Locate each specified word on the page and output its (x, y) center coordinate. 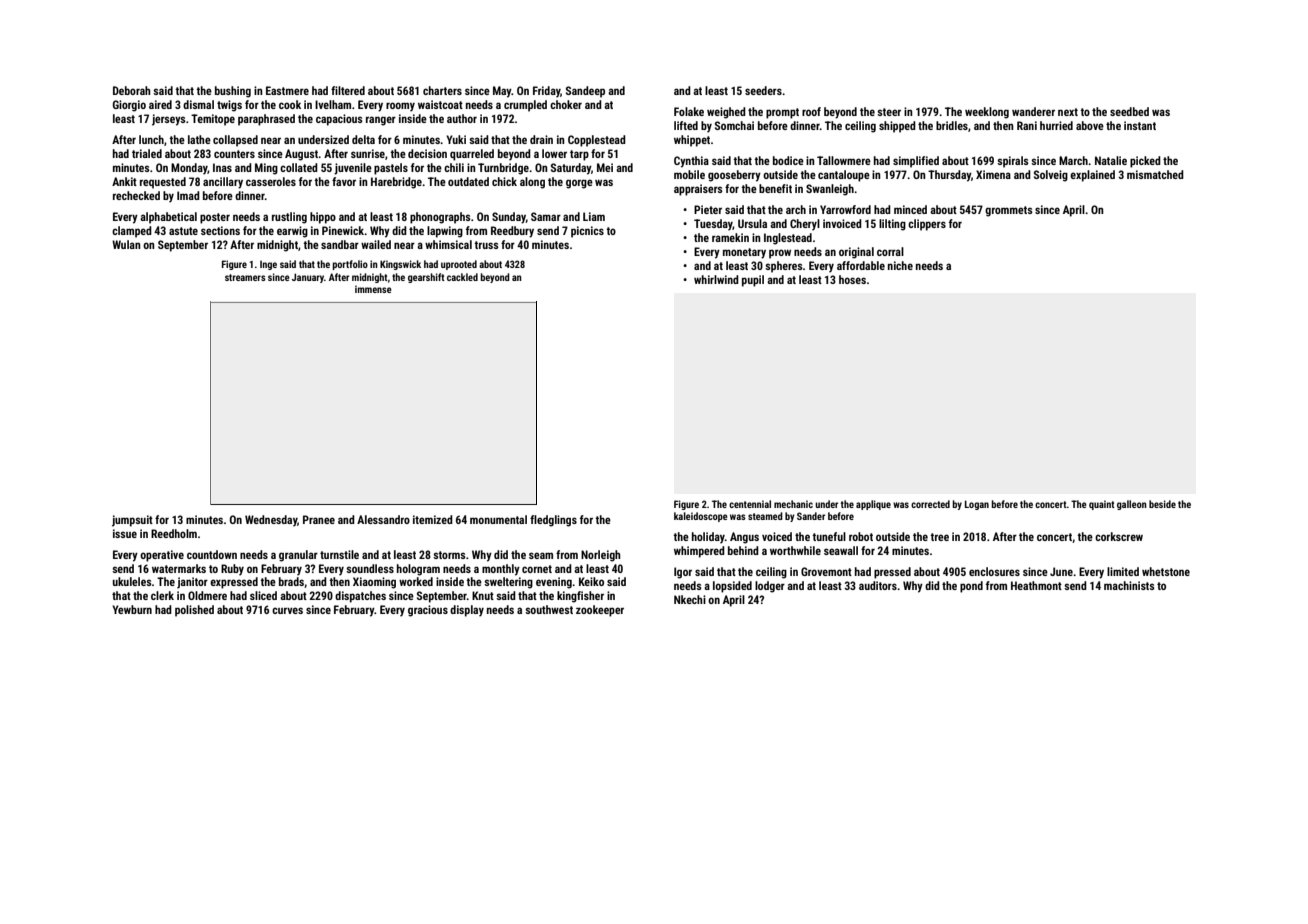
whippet (692, 141)
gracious (428, 611)
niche (900, 265)
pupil (753, 281)
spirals (1013, 162)
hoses (852, 279)
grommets (1009, 211)
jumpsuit (132, 521)
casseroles (271, 181)
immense (373, 289)
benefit (775, 188)
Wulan (126, 244)
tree (939, 537)
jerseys (169, 120)
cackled (462, 277)
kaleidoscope (701, 517)
